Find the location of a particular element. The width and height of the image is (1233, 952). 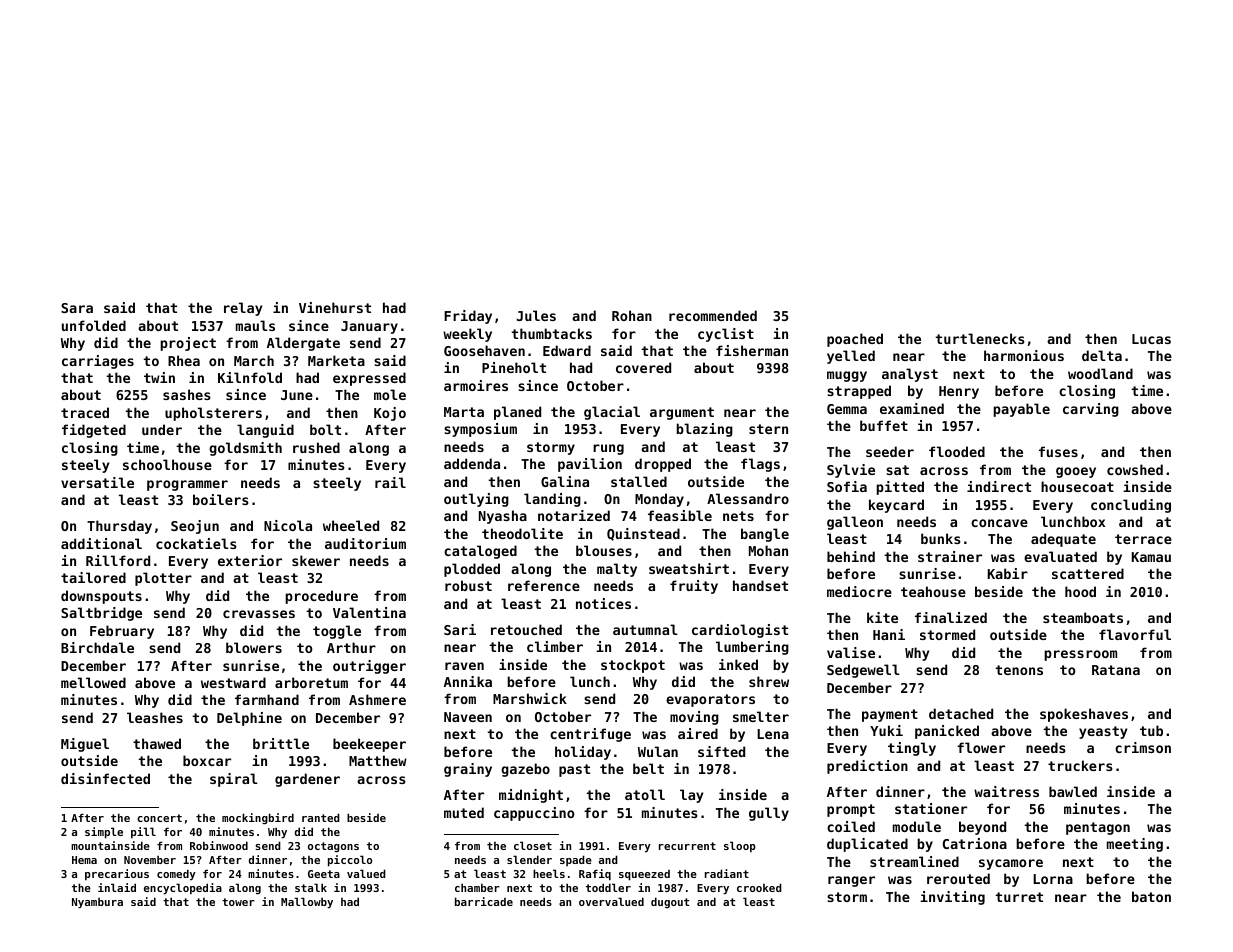

rail is located at coordinates (390, 482).
